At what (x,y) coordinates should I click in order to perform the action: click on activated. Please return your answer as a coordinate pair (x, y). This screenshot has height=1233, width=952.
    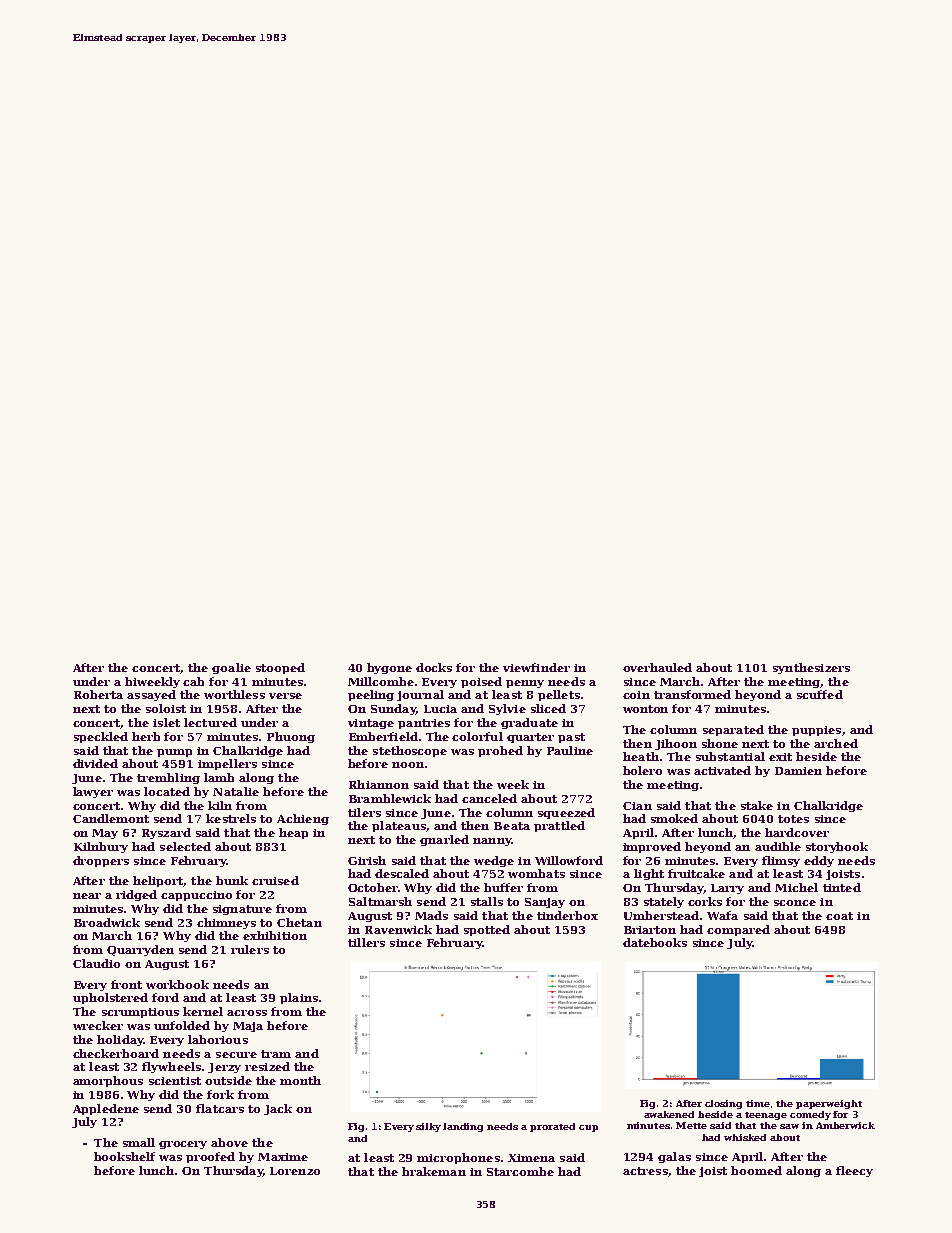
    Looking at the image, I should click on (722, 770).
